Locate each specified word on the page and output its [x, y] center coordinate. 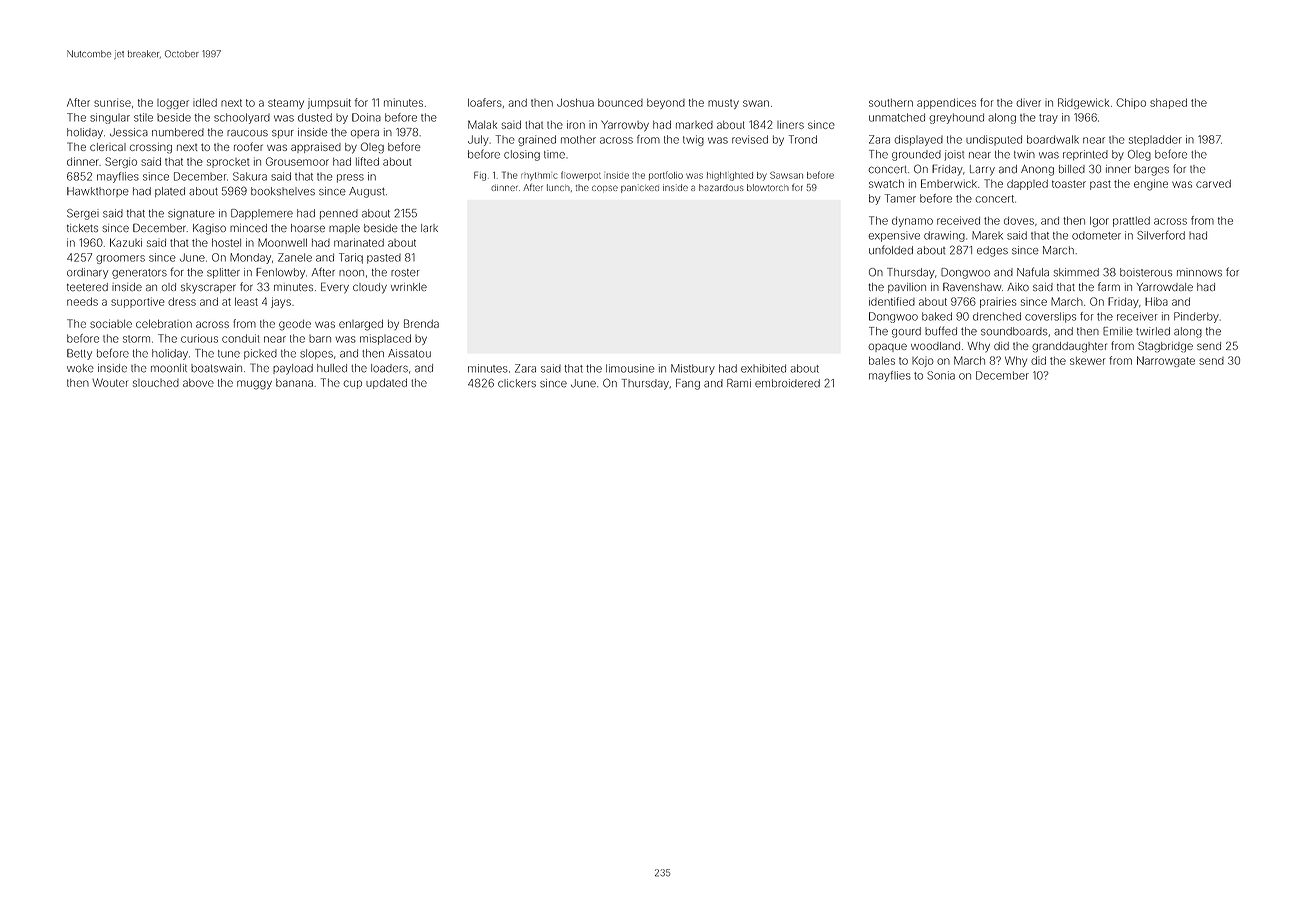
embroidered [787, 383]
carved [1213, 184]
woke [80, 368]
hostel [226, 243]
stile [143, 117]
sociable [111, 323]
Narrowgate [1166, 361]
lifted [367, 161]
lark [429, 228]
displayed [918, 140]
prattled [1131, 222]
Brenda [421, 323]
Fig [480, 176]
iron [576, 124]
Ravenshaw [972, 287]
